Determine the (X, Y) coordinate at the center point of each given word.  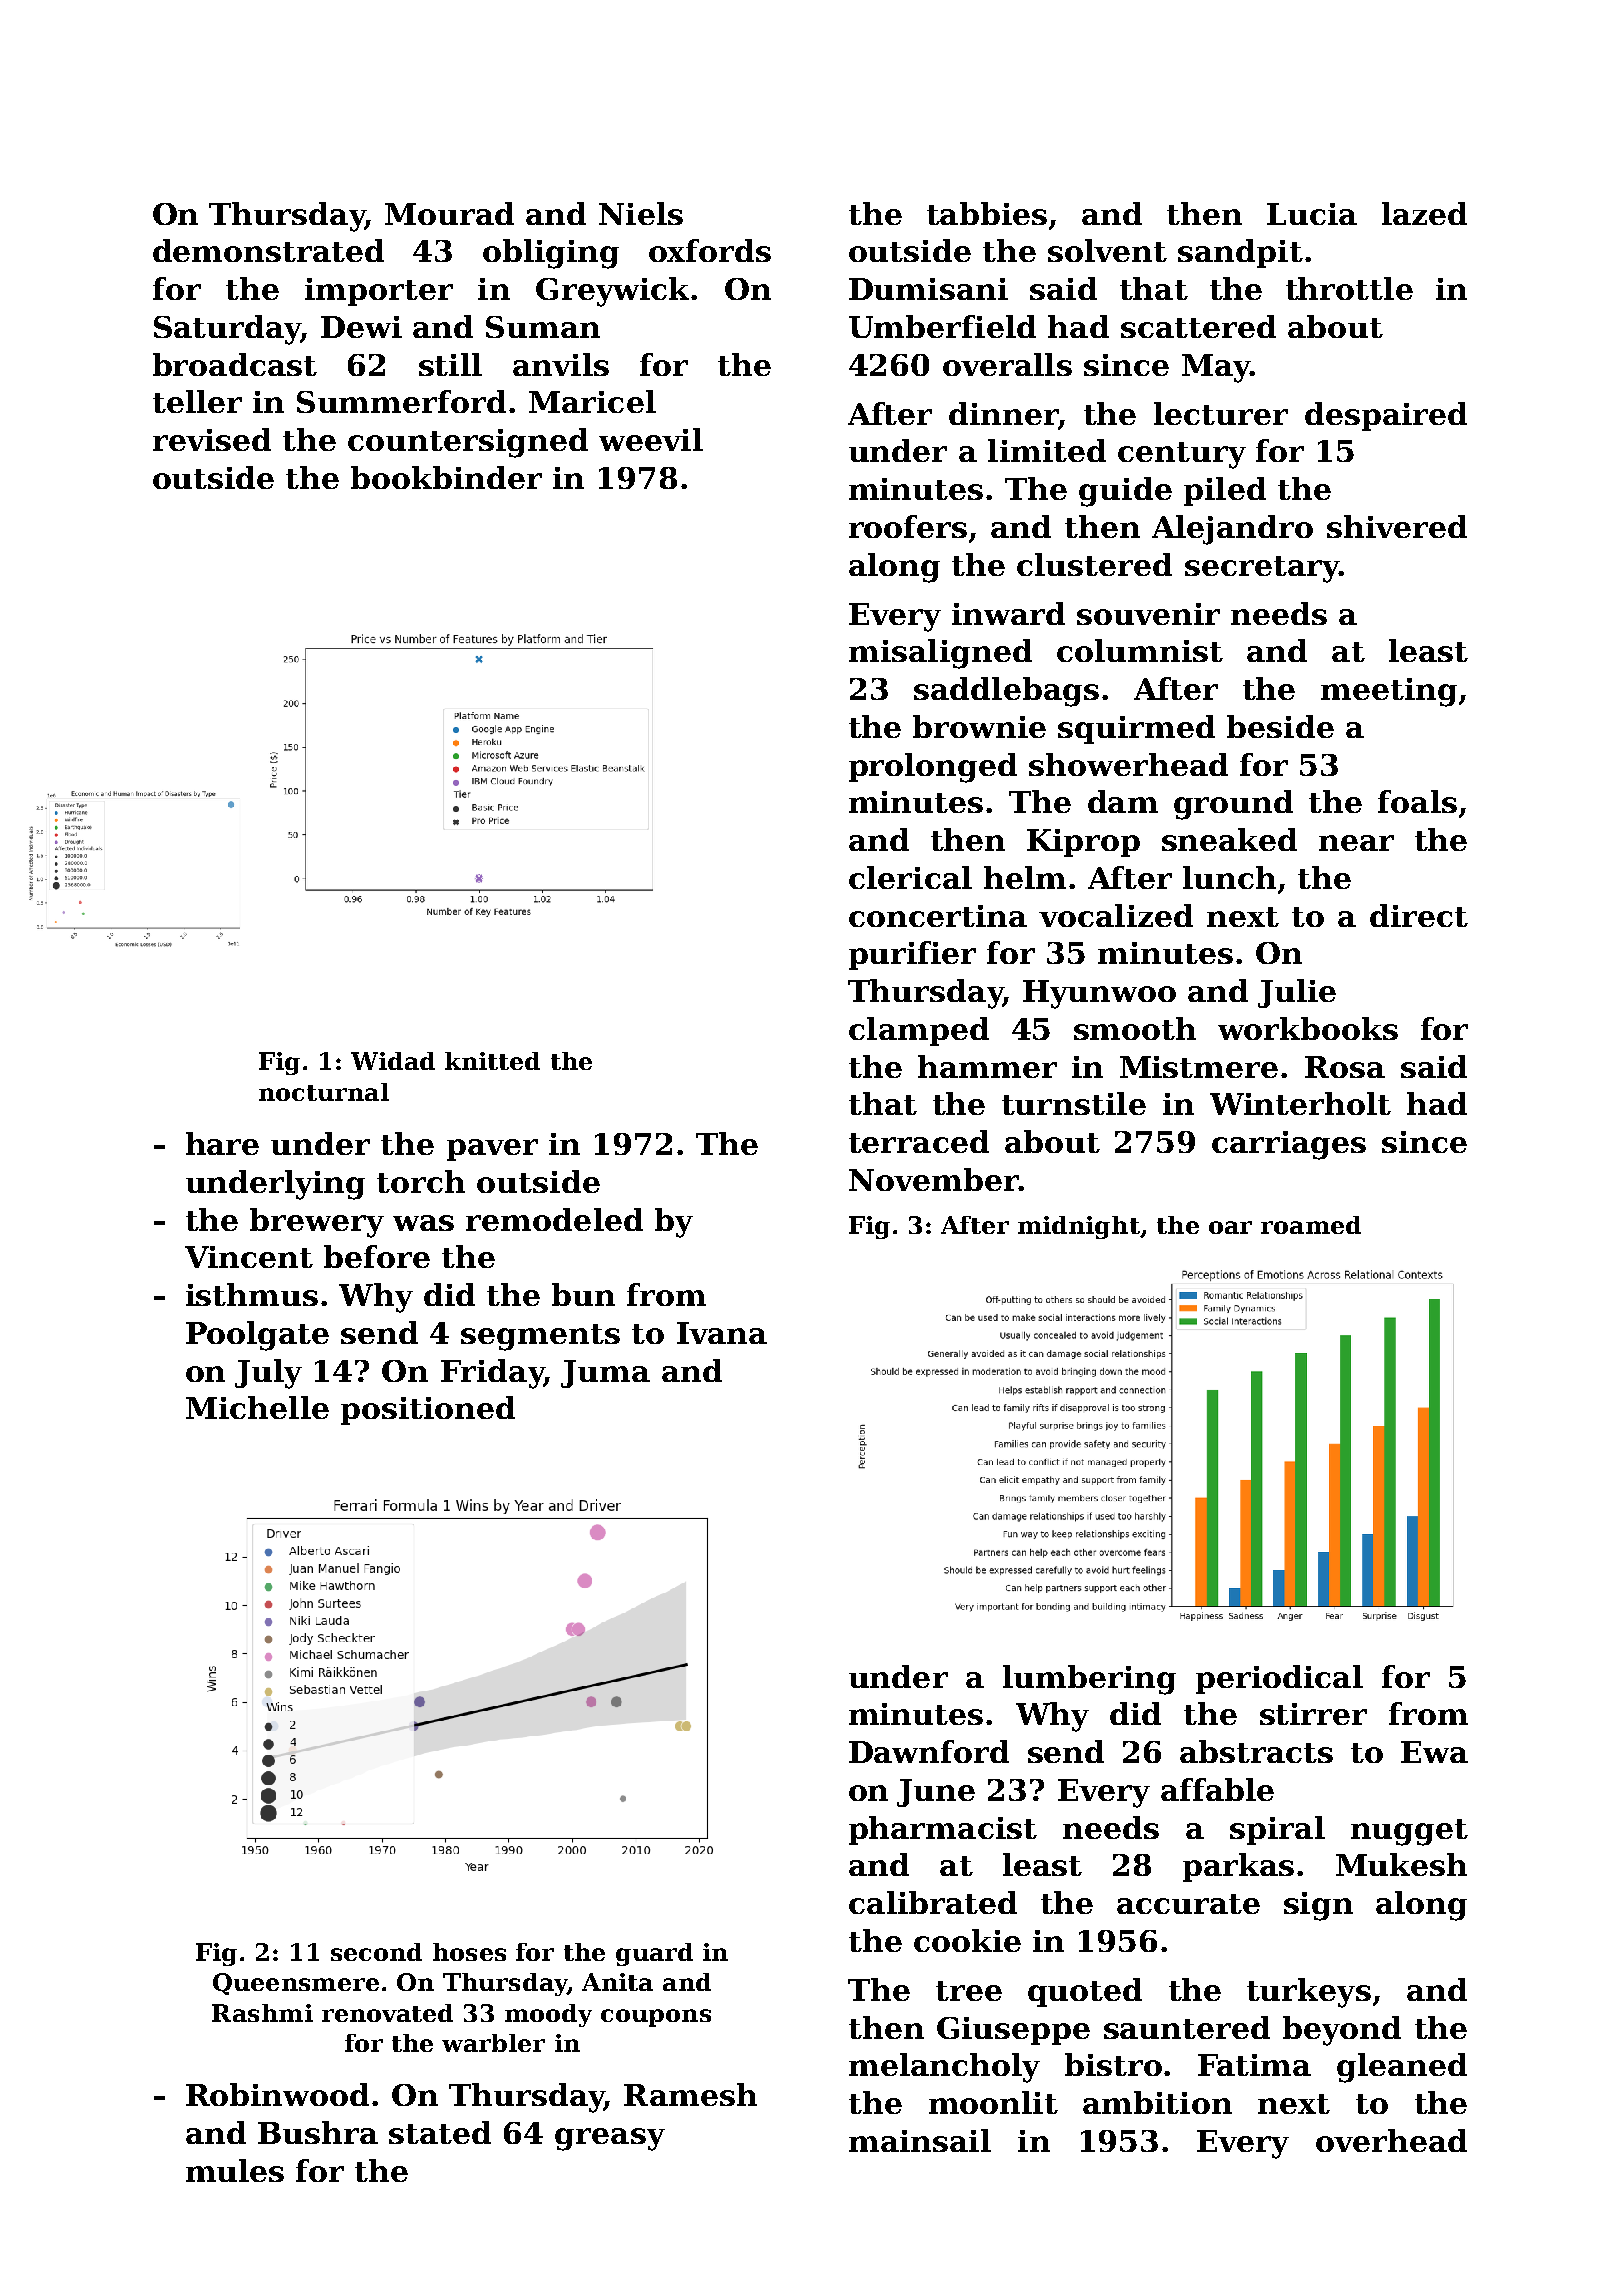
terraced (919, 1141)
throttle (1349, 288)
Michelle (257, 1407)
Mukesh (1401, 1864)
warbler (493, 2043)
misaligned (940, 654)
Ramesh (690, 2094)
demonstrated (268, 250)
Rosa (1345, 1067)
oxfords (710, 250)
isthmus (252, 1294)
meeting (1389, 692)
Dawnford (929, 1751)
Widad (393, 1061)
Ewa (1434, 1752)
